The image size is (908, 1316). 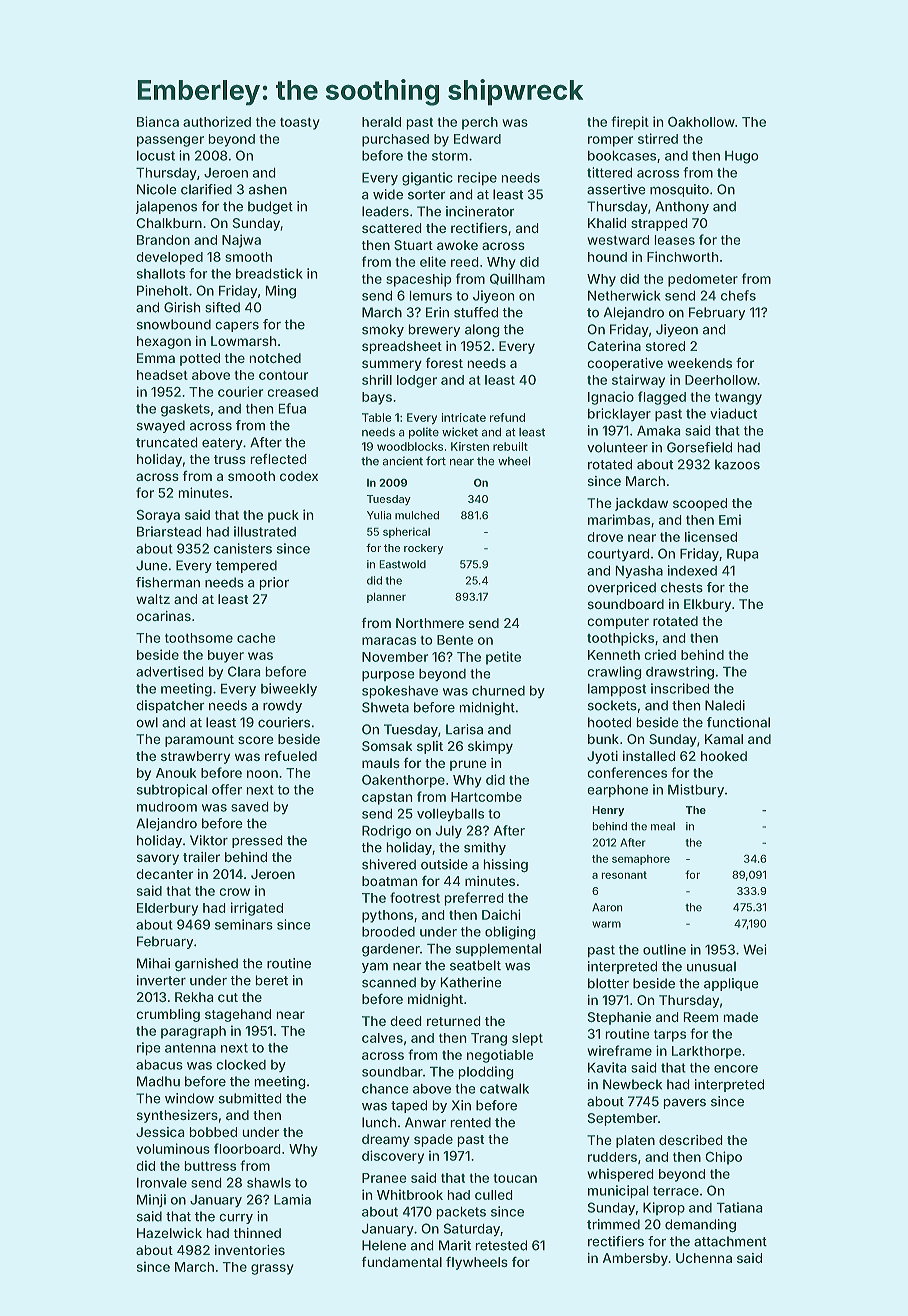 What do you see at coordinates (501, 1245) in the image?
I see `retested` at bounding box center [501, 1245].
